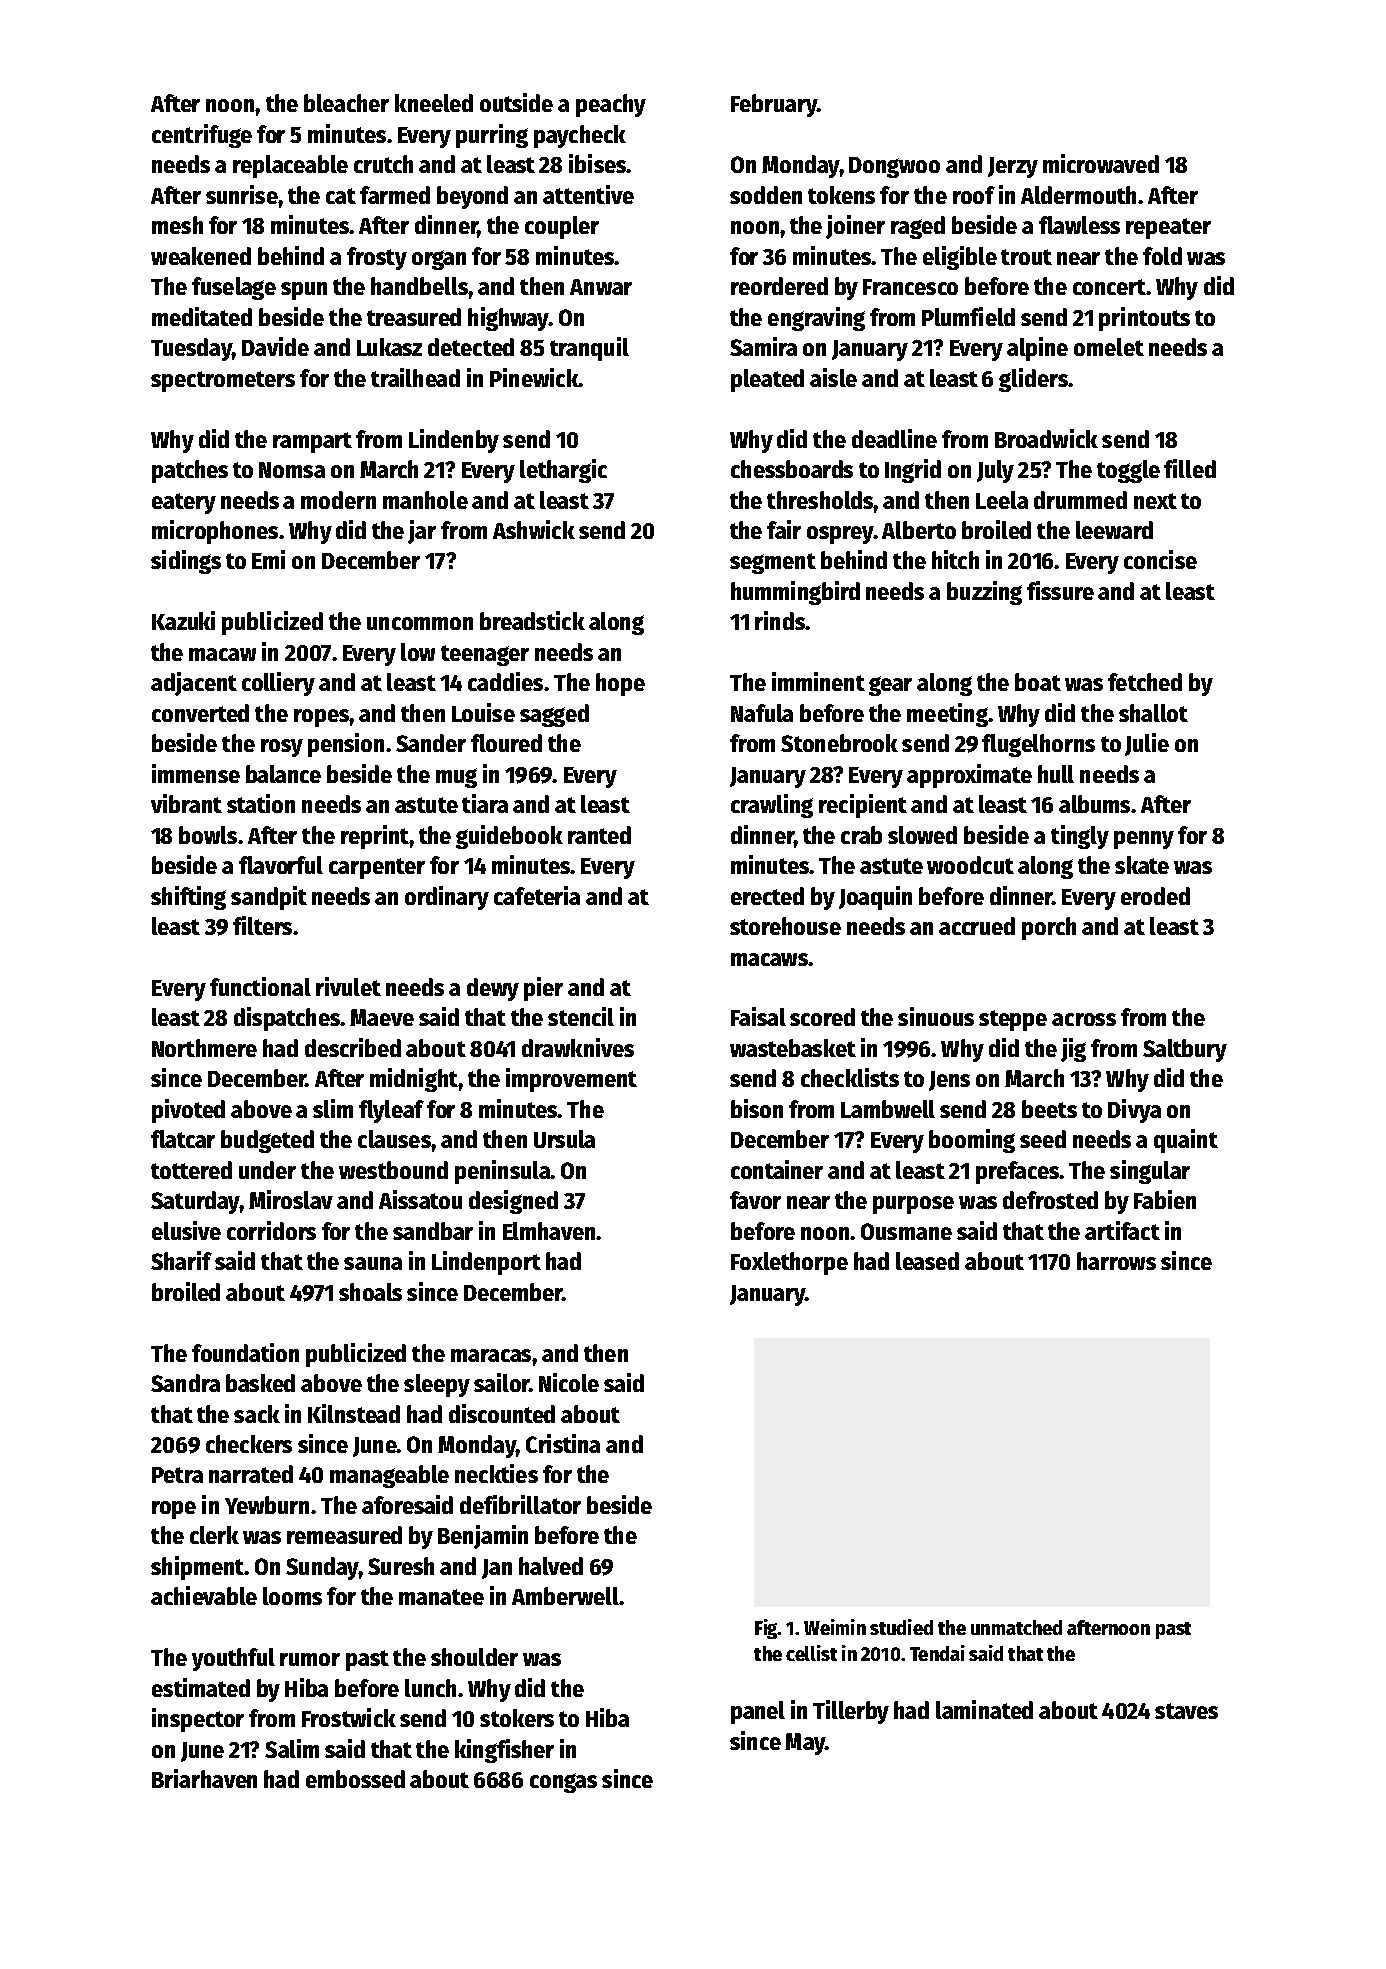 This image has height=1969, width=1386. What do you see at coordinates (346, 103) in the image?
I see `bleacher` at bounding box center [346, 103].
